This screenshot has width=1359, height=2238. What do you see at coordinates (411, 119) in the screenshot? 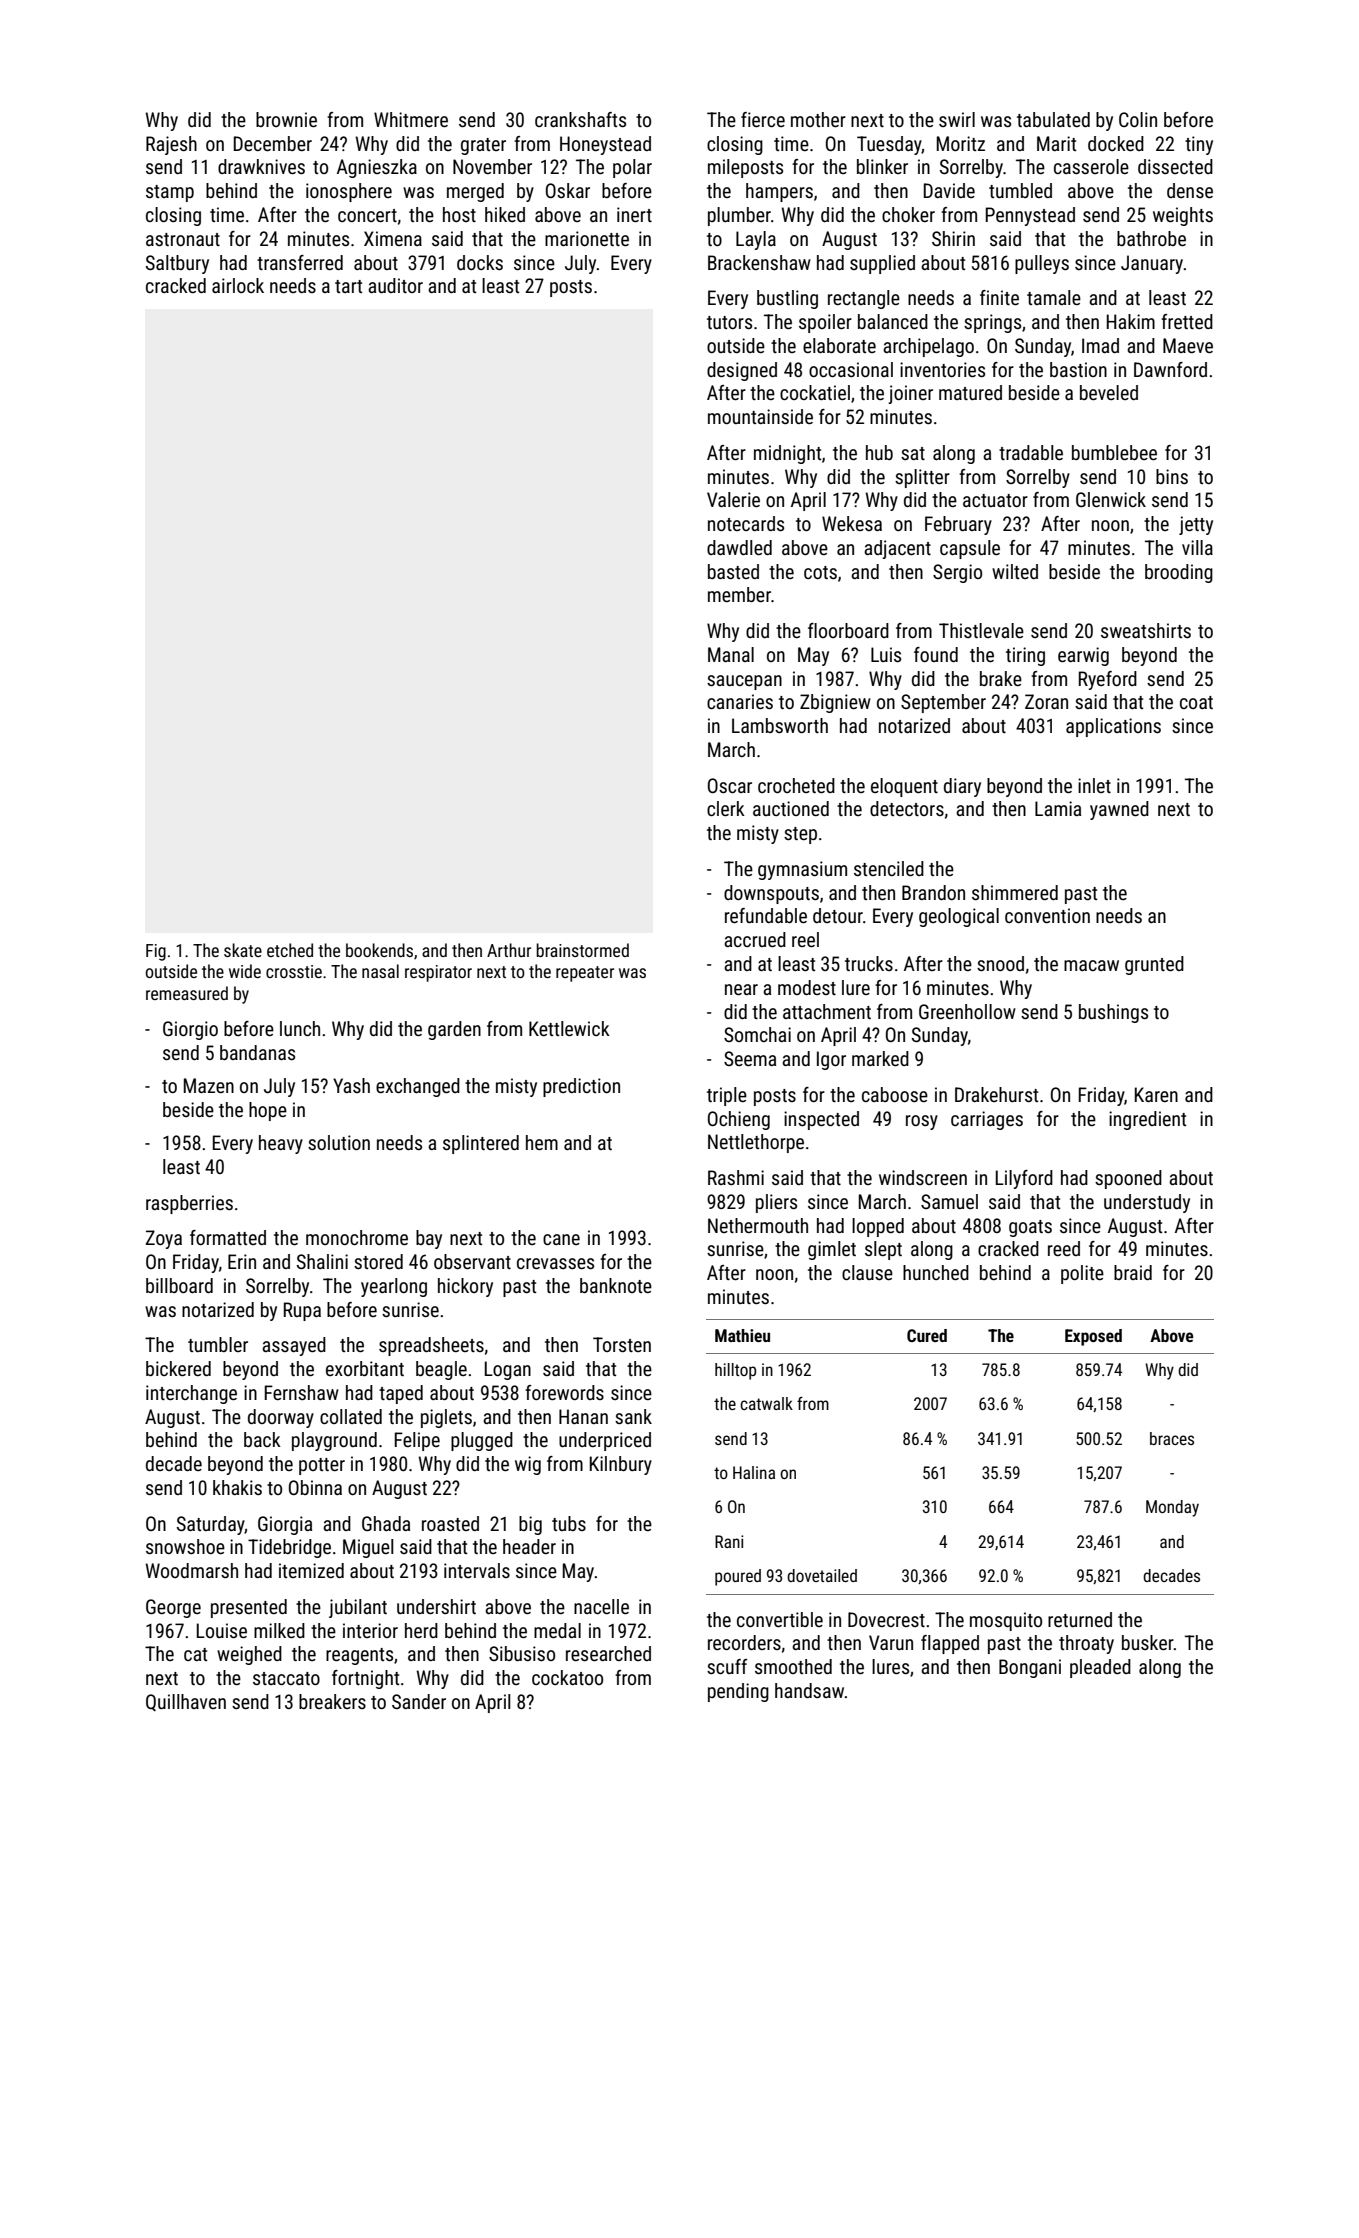
I see `Whitmere` at bounding box center [411, 119].
